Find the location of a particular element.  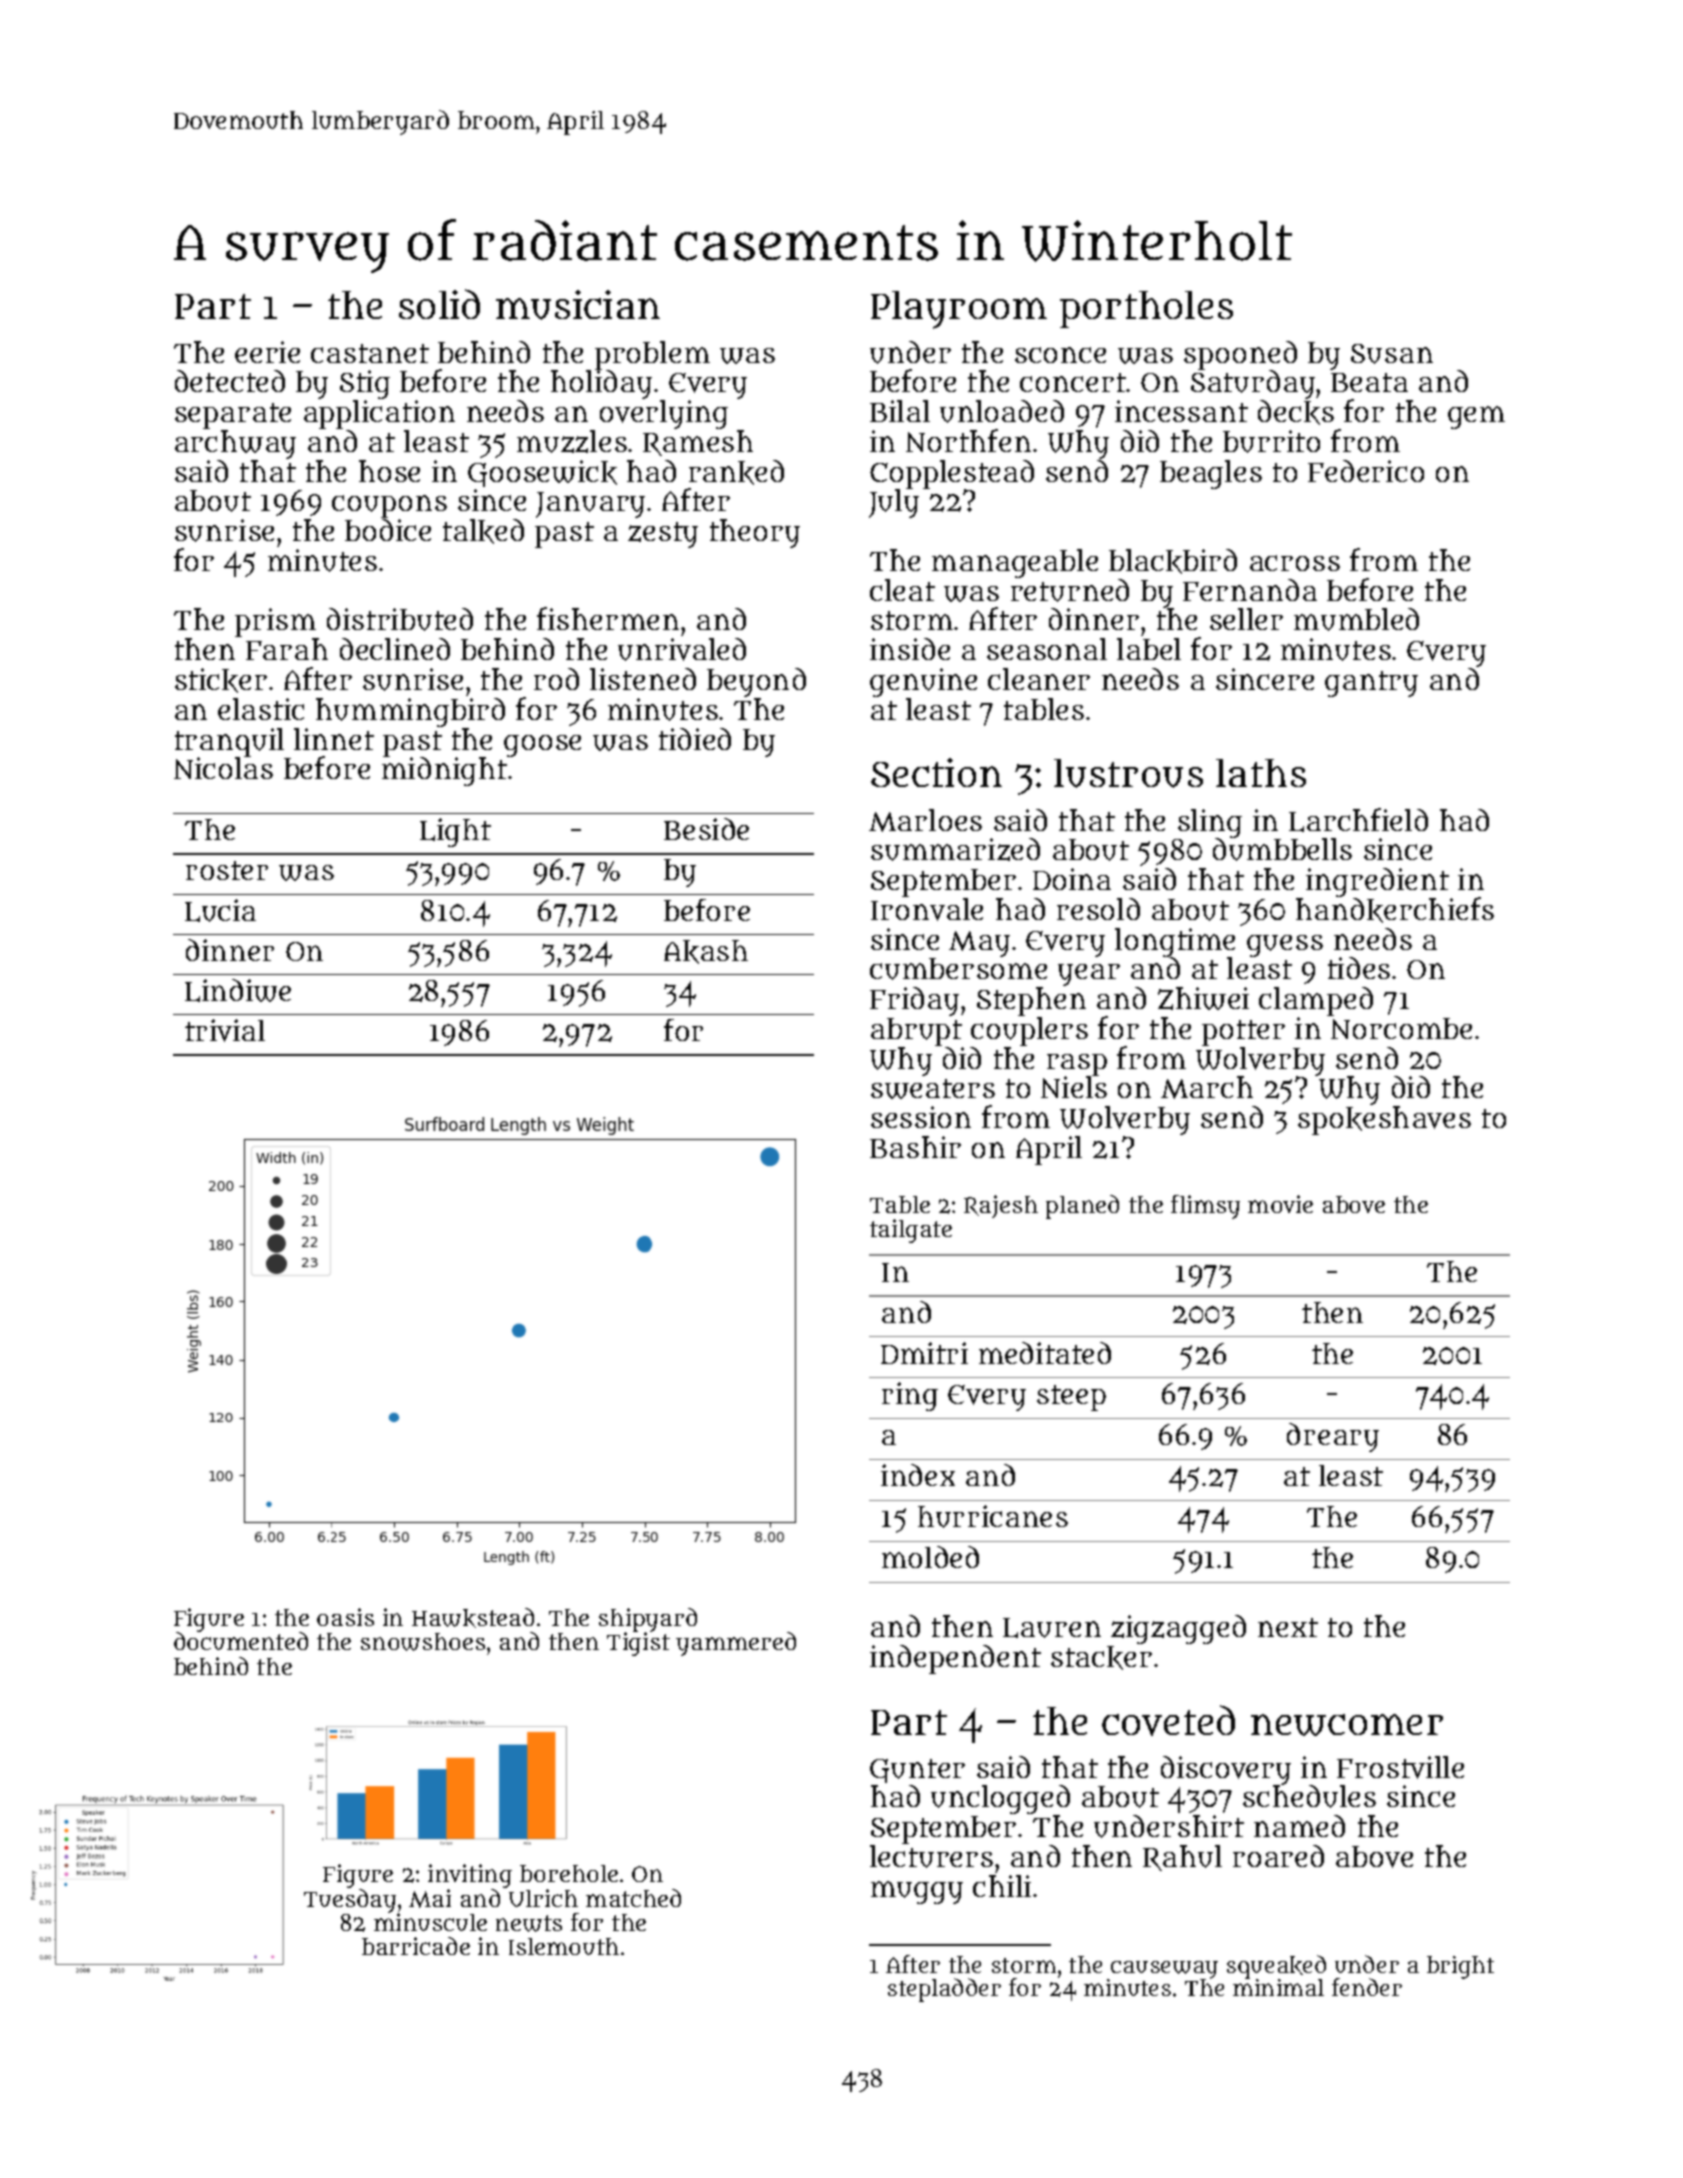

muggy is located at coordinates (917, 1892).
